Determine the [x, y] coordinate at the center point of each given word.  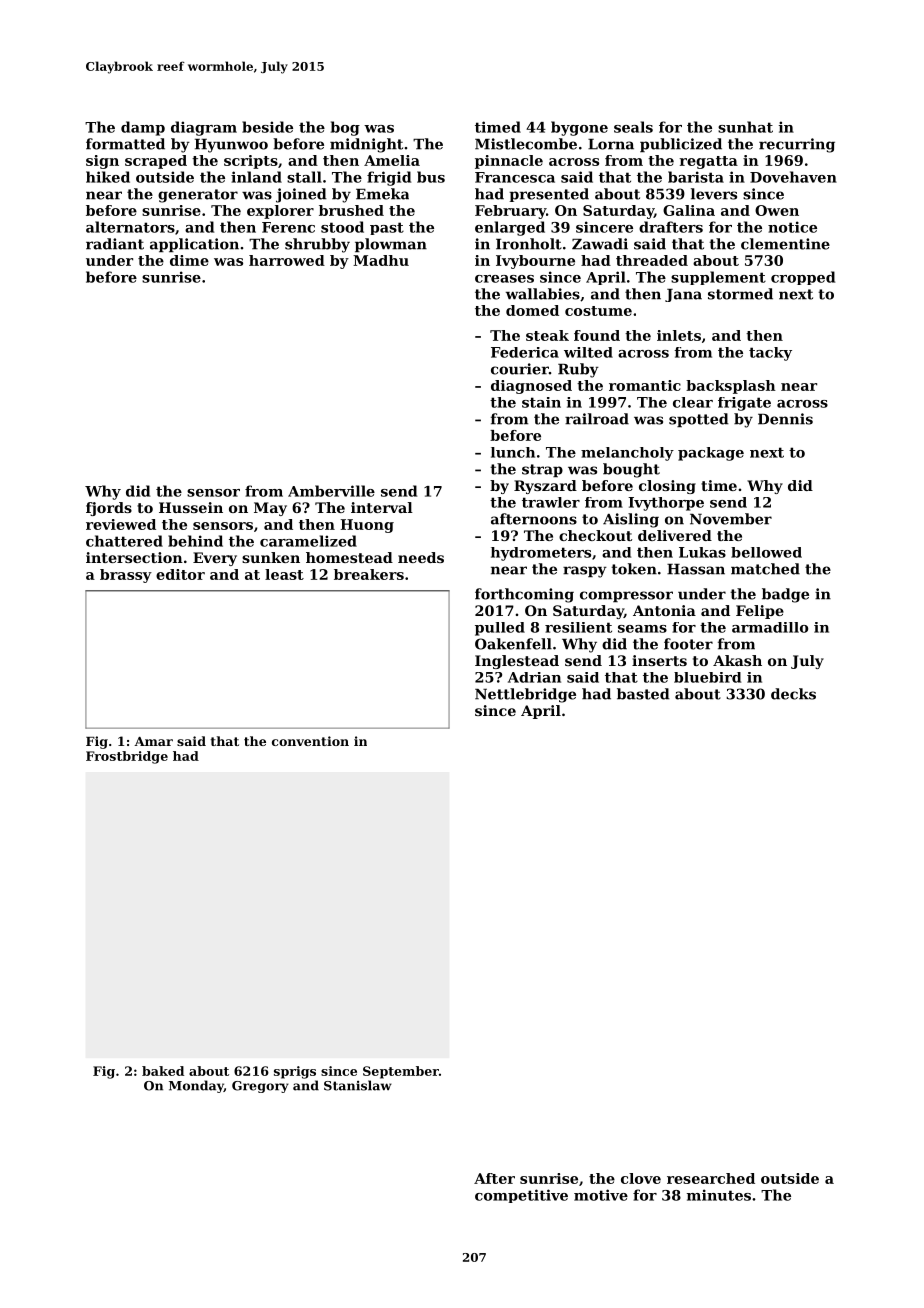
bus [431, 177]
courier [520, 369]
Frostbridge [127, 757]
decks [793, 694]
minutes [719, 1195]
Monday [196, 1086]
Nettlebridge [525, 695]
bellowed [766, 552]
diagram [204, 128]
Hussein [191, 507]
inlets [679, 335]
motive [601, 1195]
